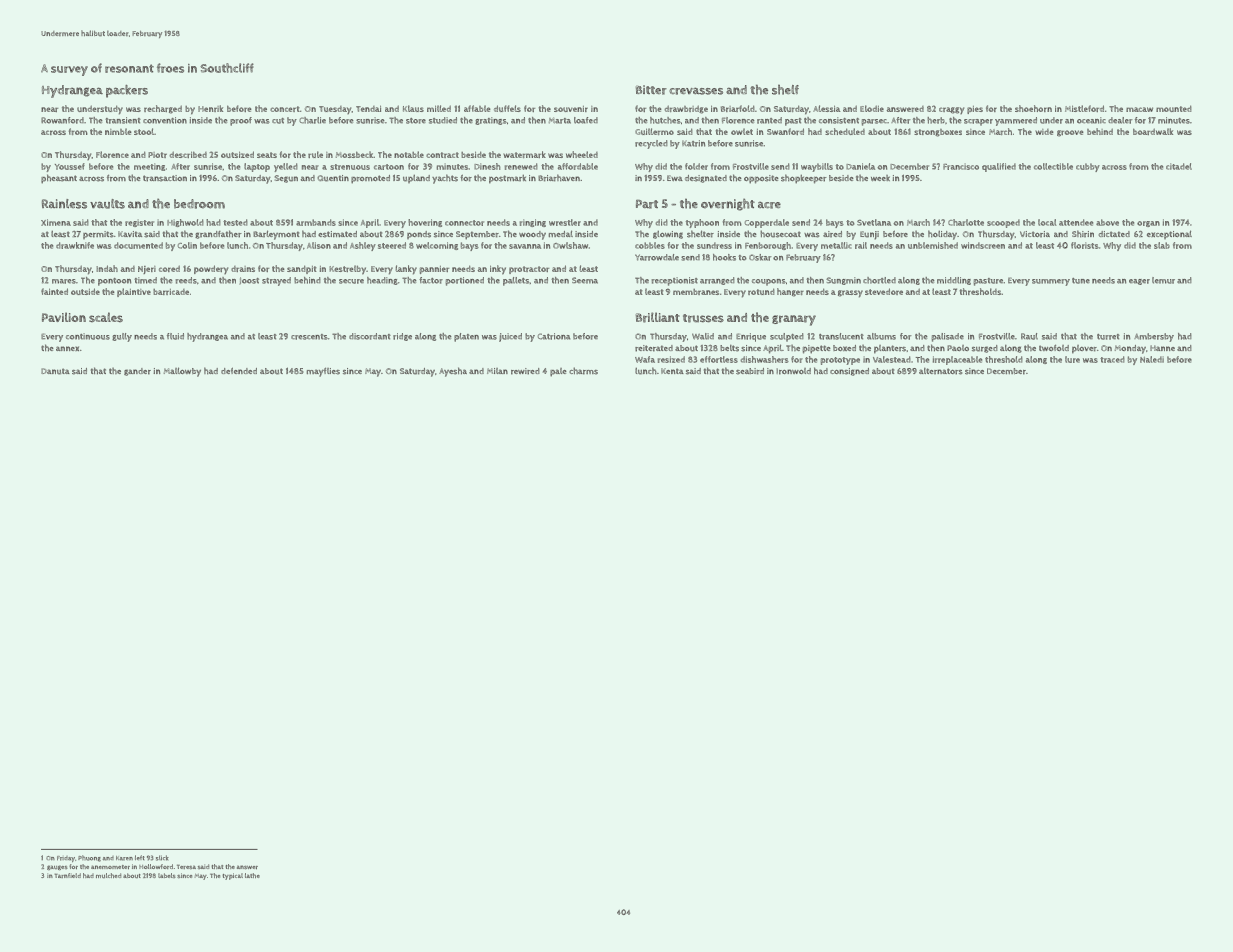  I want to click on macaw, so click(1139, 109).
